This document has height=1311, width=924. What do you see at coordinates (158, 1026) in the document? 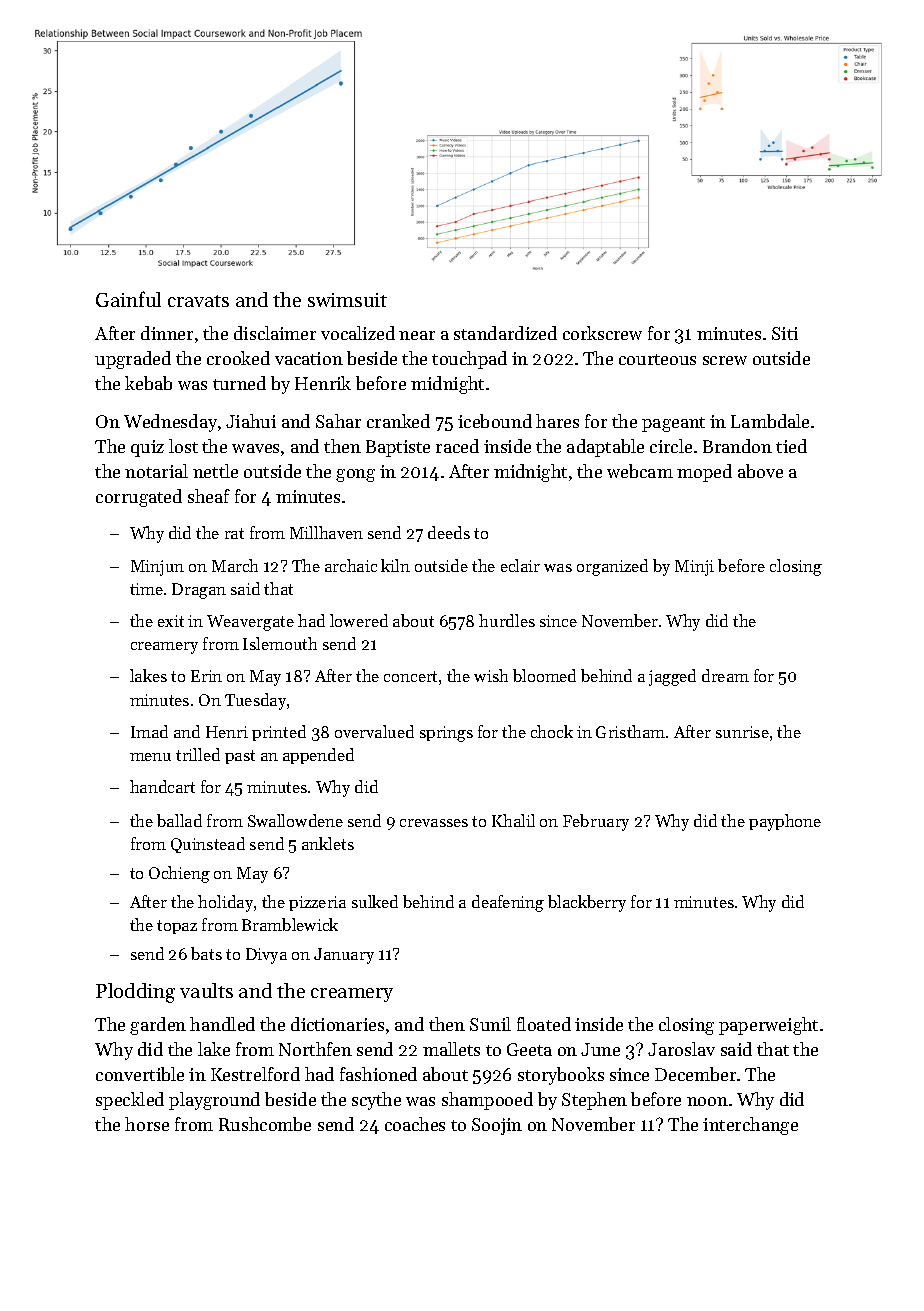
I see `garden` at bounding box center [158, 1026].
